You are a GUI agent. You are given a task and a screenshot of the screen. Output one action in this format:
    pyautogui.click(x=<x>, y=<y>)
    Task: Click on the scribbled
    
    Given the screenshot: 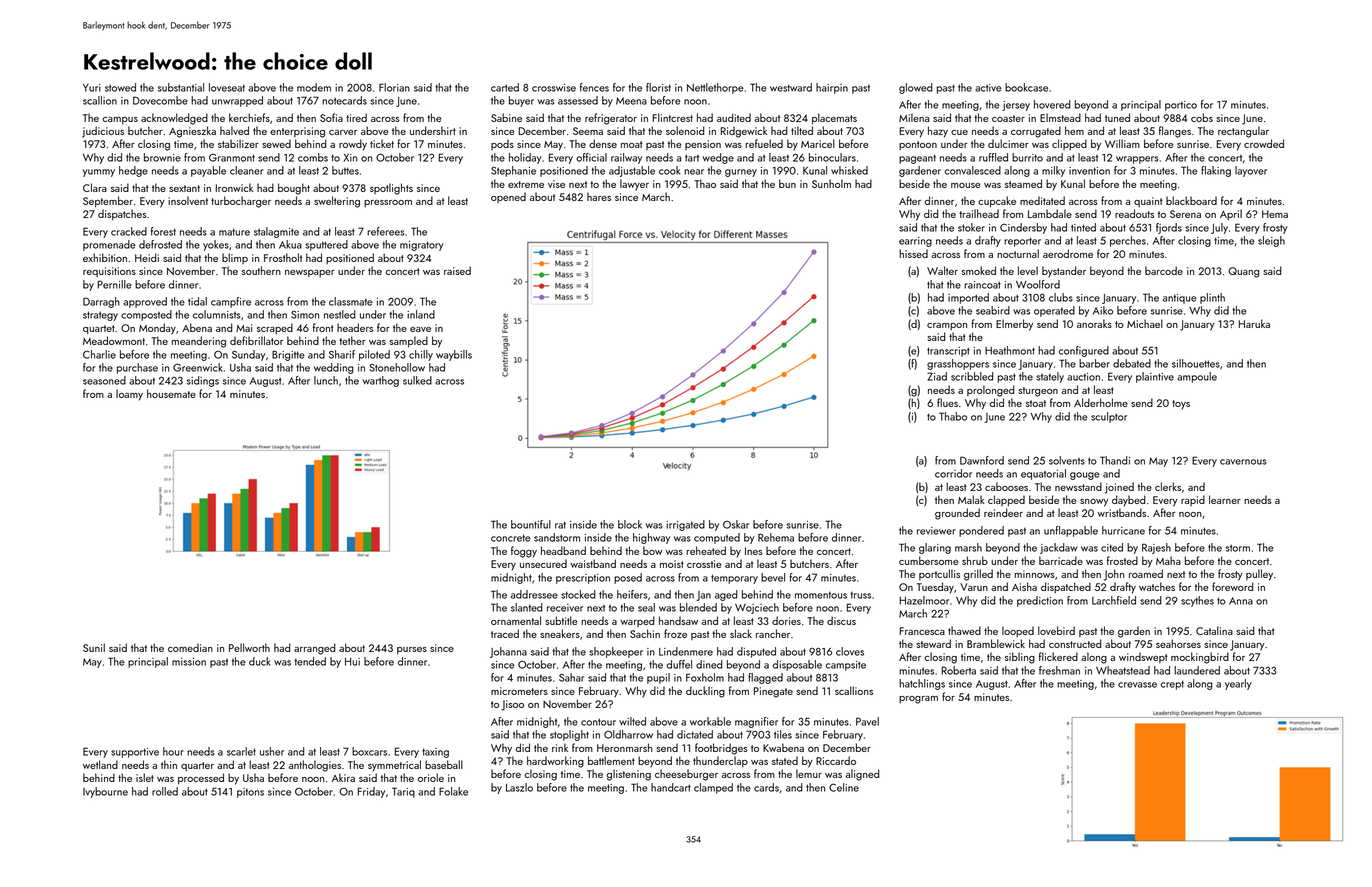 What is the action you would take?
    pyautogui.click(x=972, y=376)
